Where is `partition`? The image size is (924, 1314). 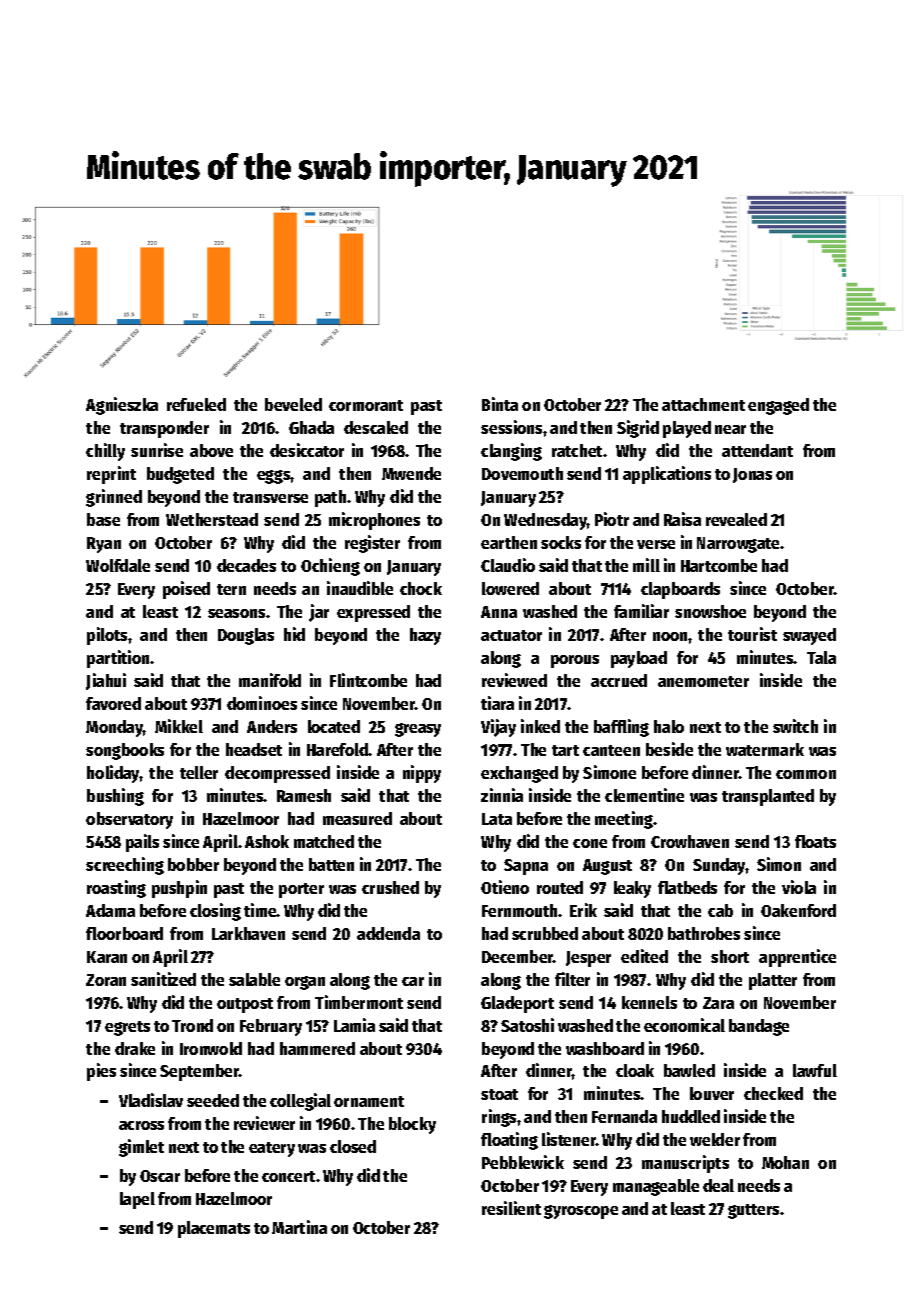
partition is located at coordinates (118, 659).
